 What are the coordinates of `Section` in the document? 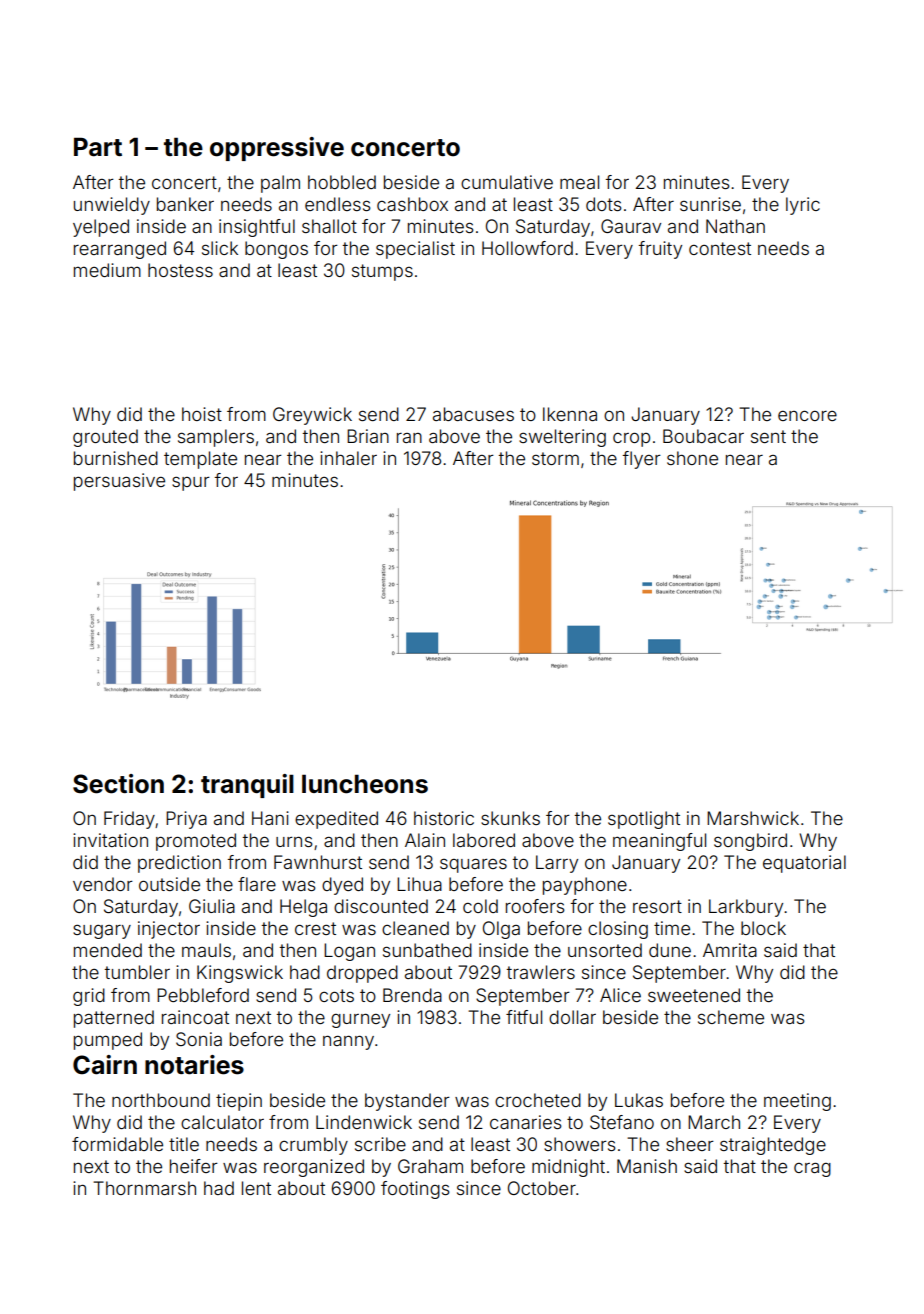 It's located at (118, 784).
